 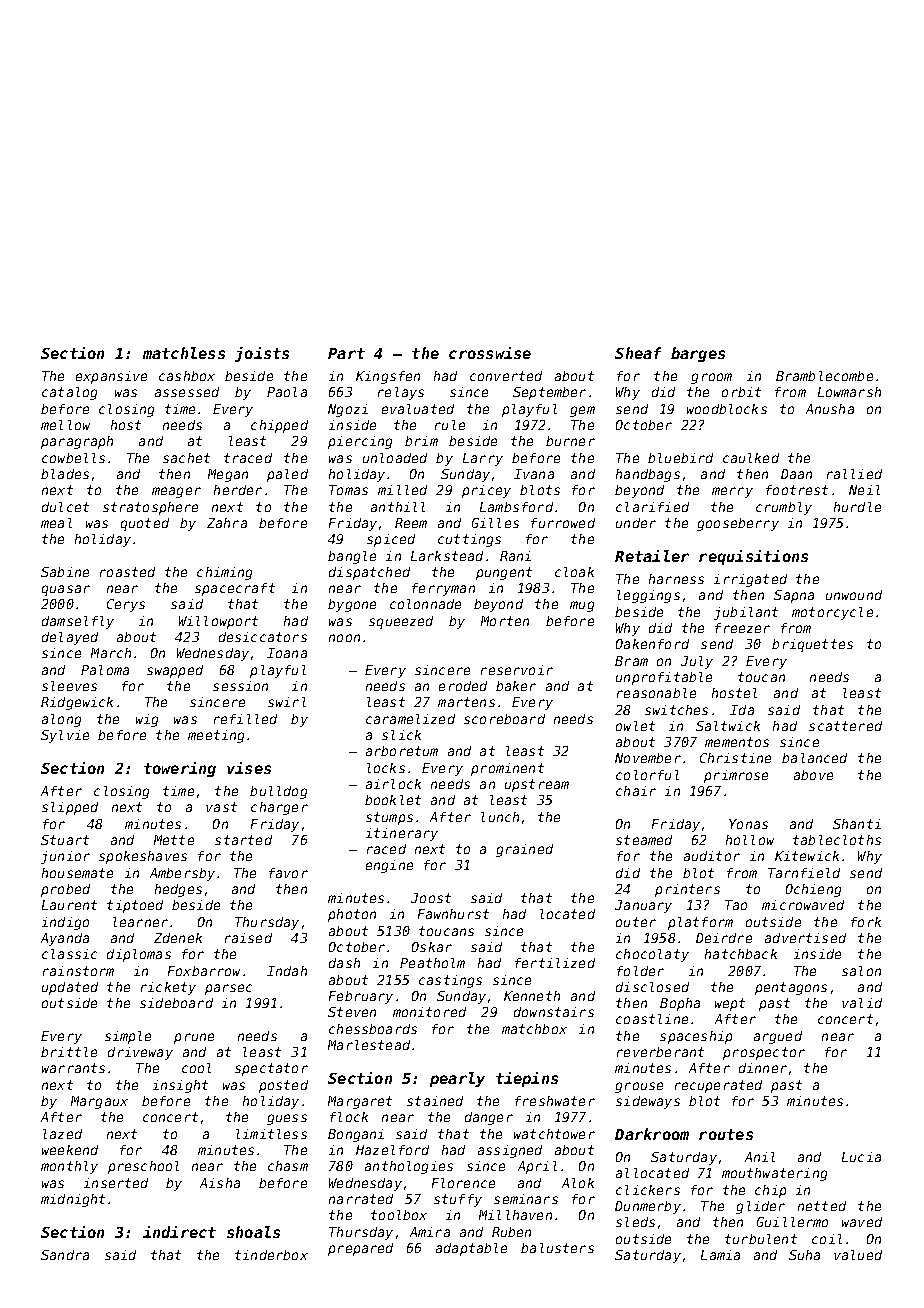 I want to click on glider, so click(x=760, y=1207).
